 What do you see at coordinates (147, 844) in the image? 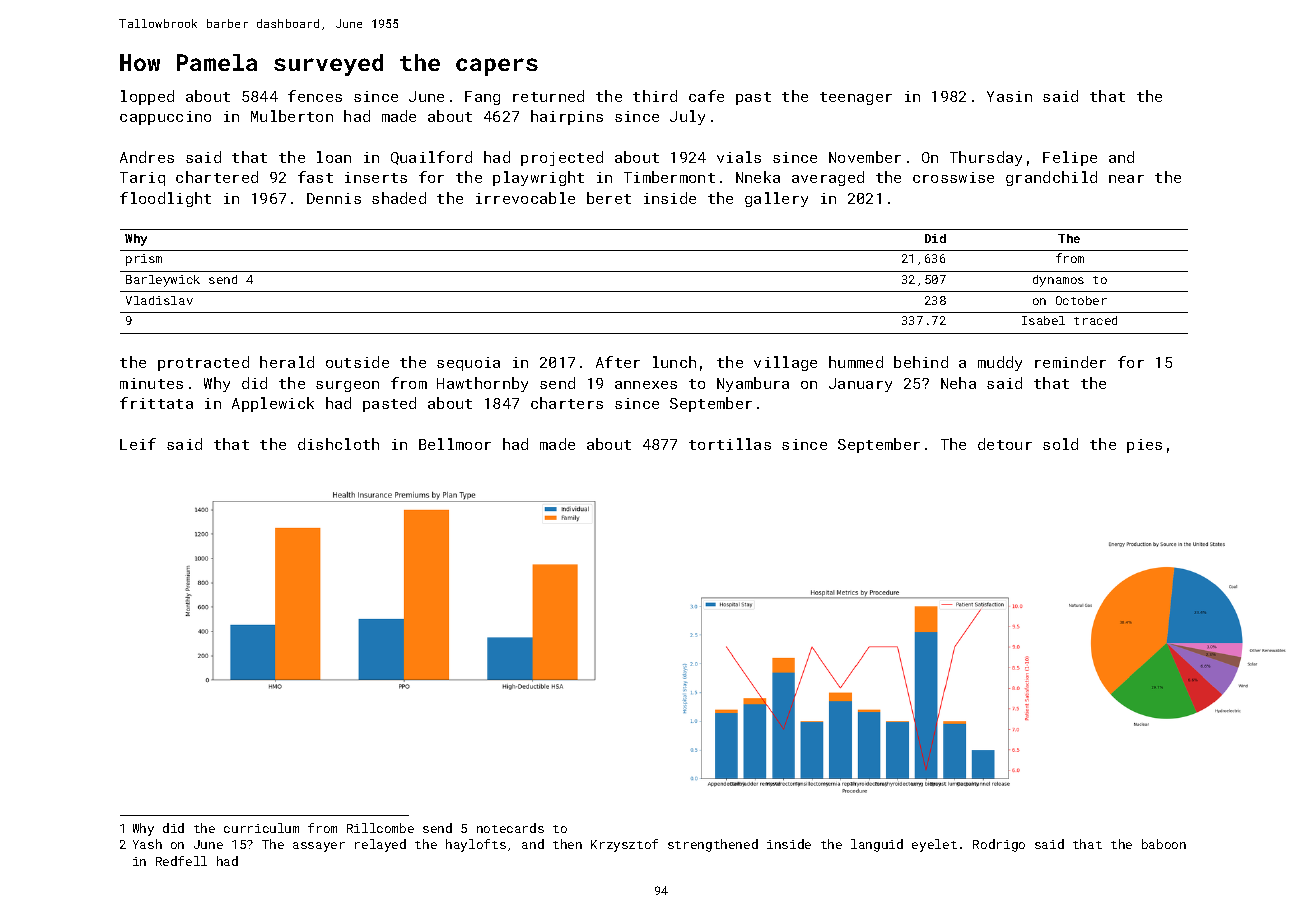
I see `Yash` at bounding box center [147, 844].
